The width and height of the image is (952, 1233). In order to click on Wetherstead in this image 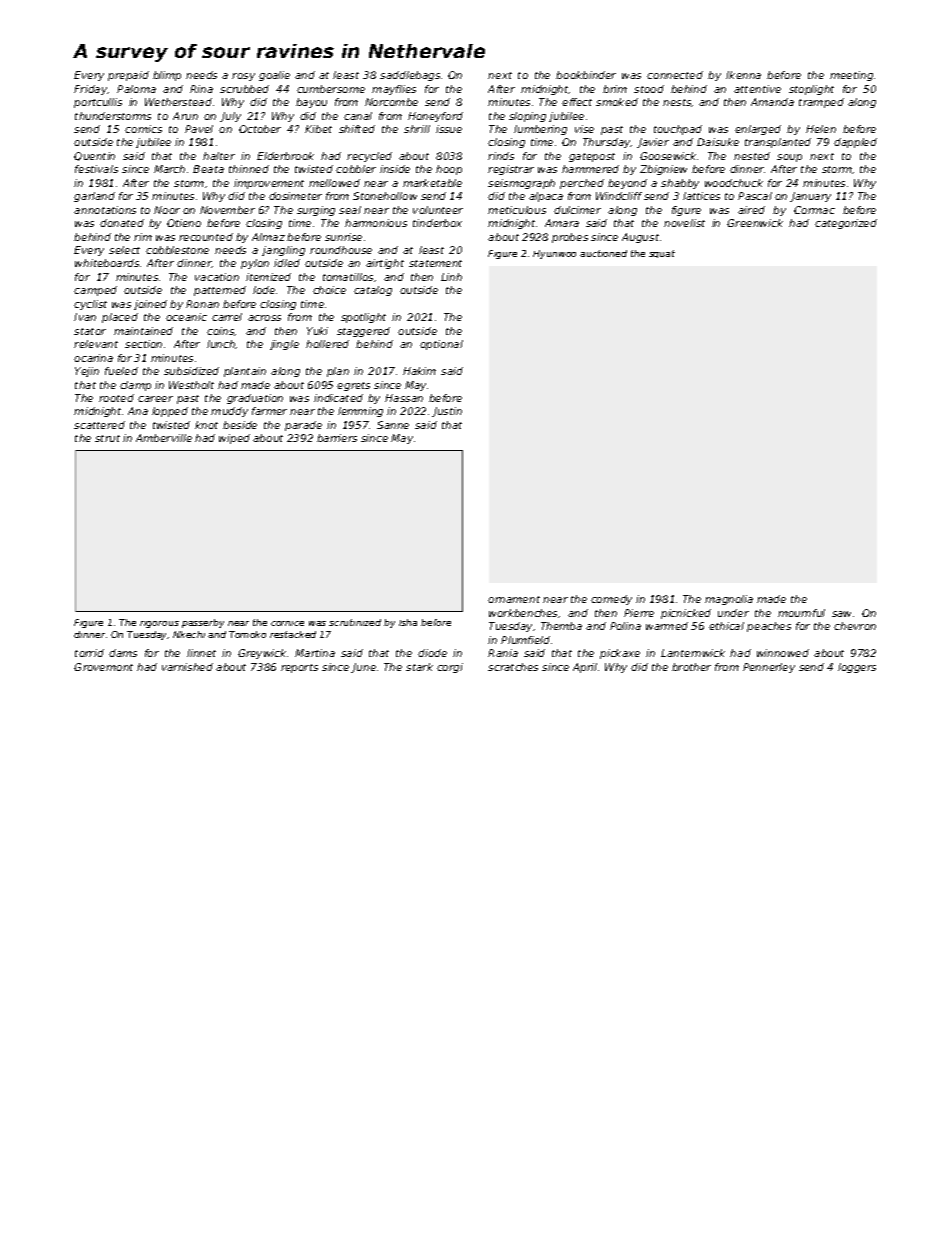, I will do `click(178, 102)`.
